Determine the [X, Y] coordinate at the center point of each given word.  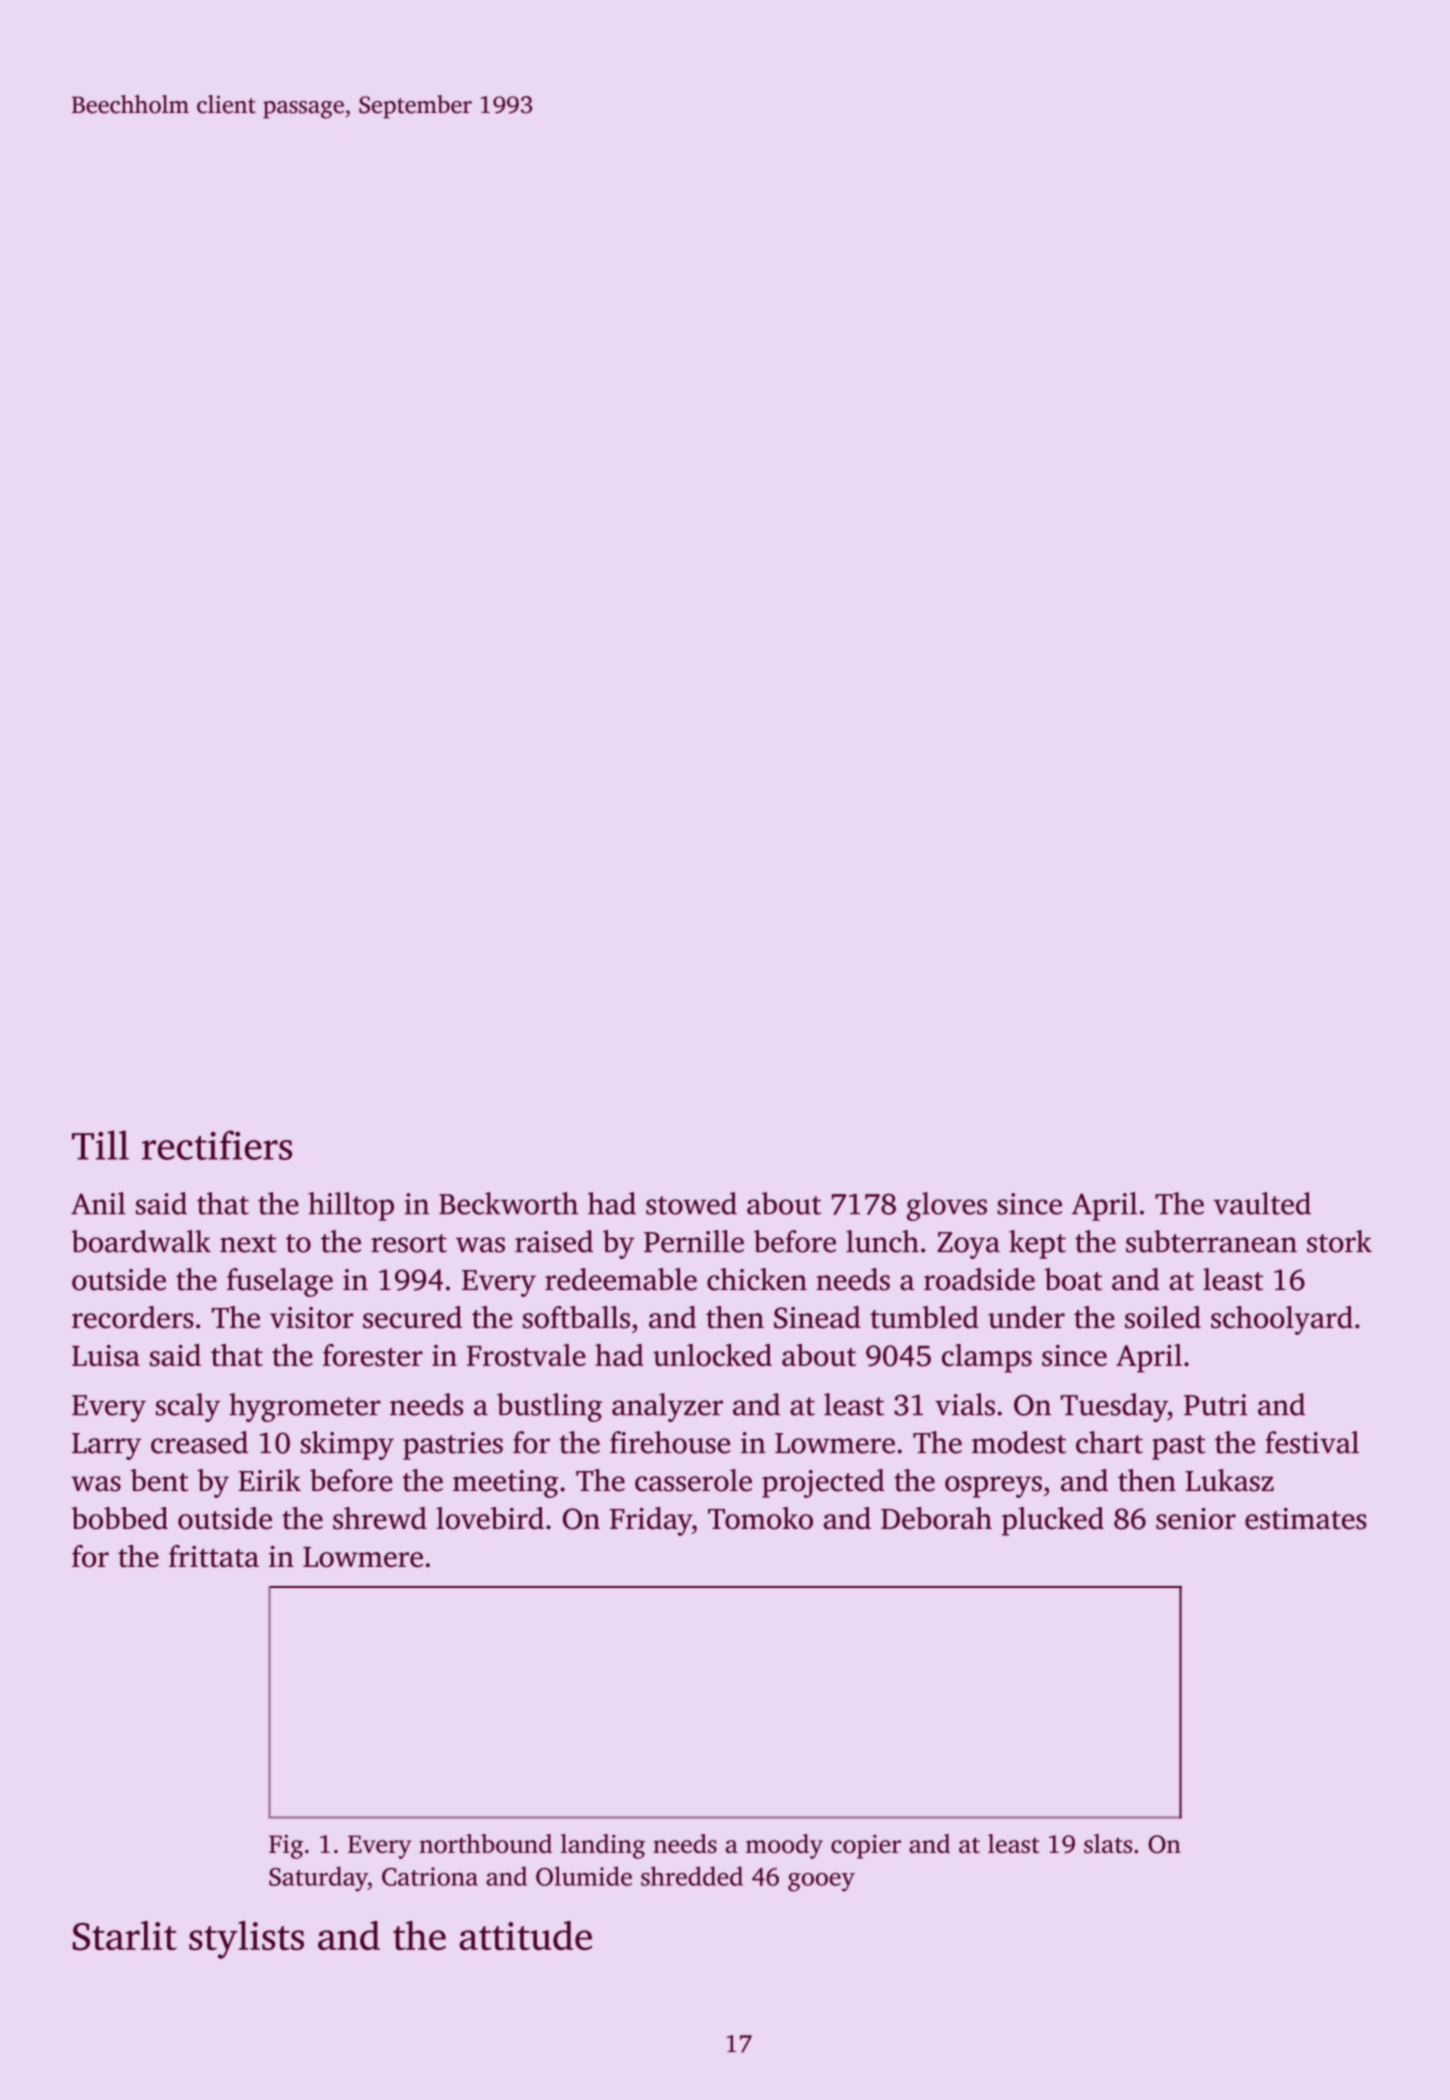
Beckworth [508, 1203]
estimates [1306, 1519]
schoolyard [1282, 1320]
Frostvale [526, 1355]
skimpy [347, 1445]
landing [603, 1846]
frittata [214, 1556]
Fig [286, 1847]
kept [1037, 1244]
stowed [691, 1203]
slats [1108, 1843]
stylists [246, 1940]
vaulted [1262, 1203]
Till [100, 1145]
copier [866, 1847]
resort [409, 1243]
